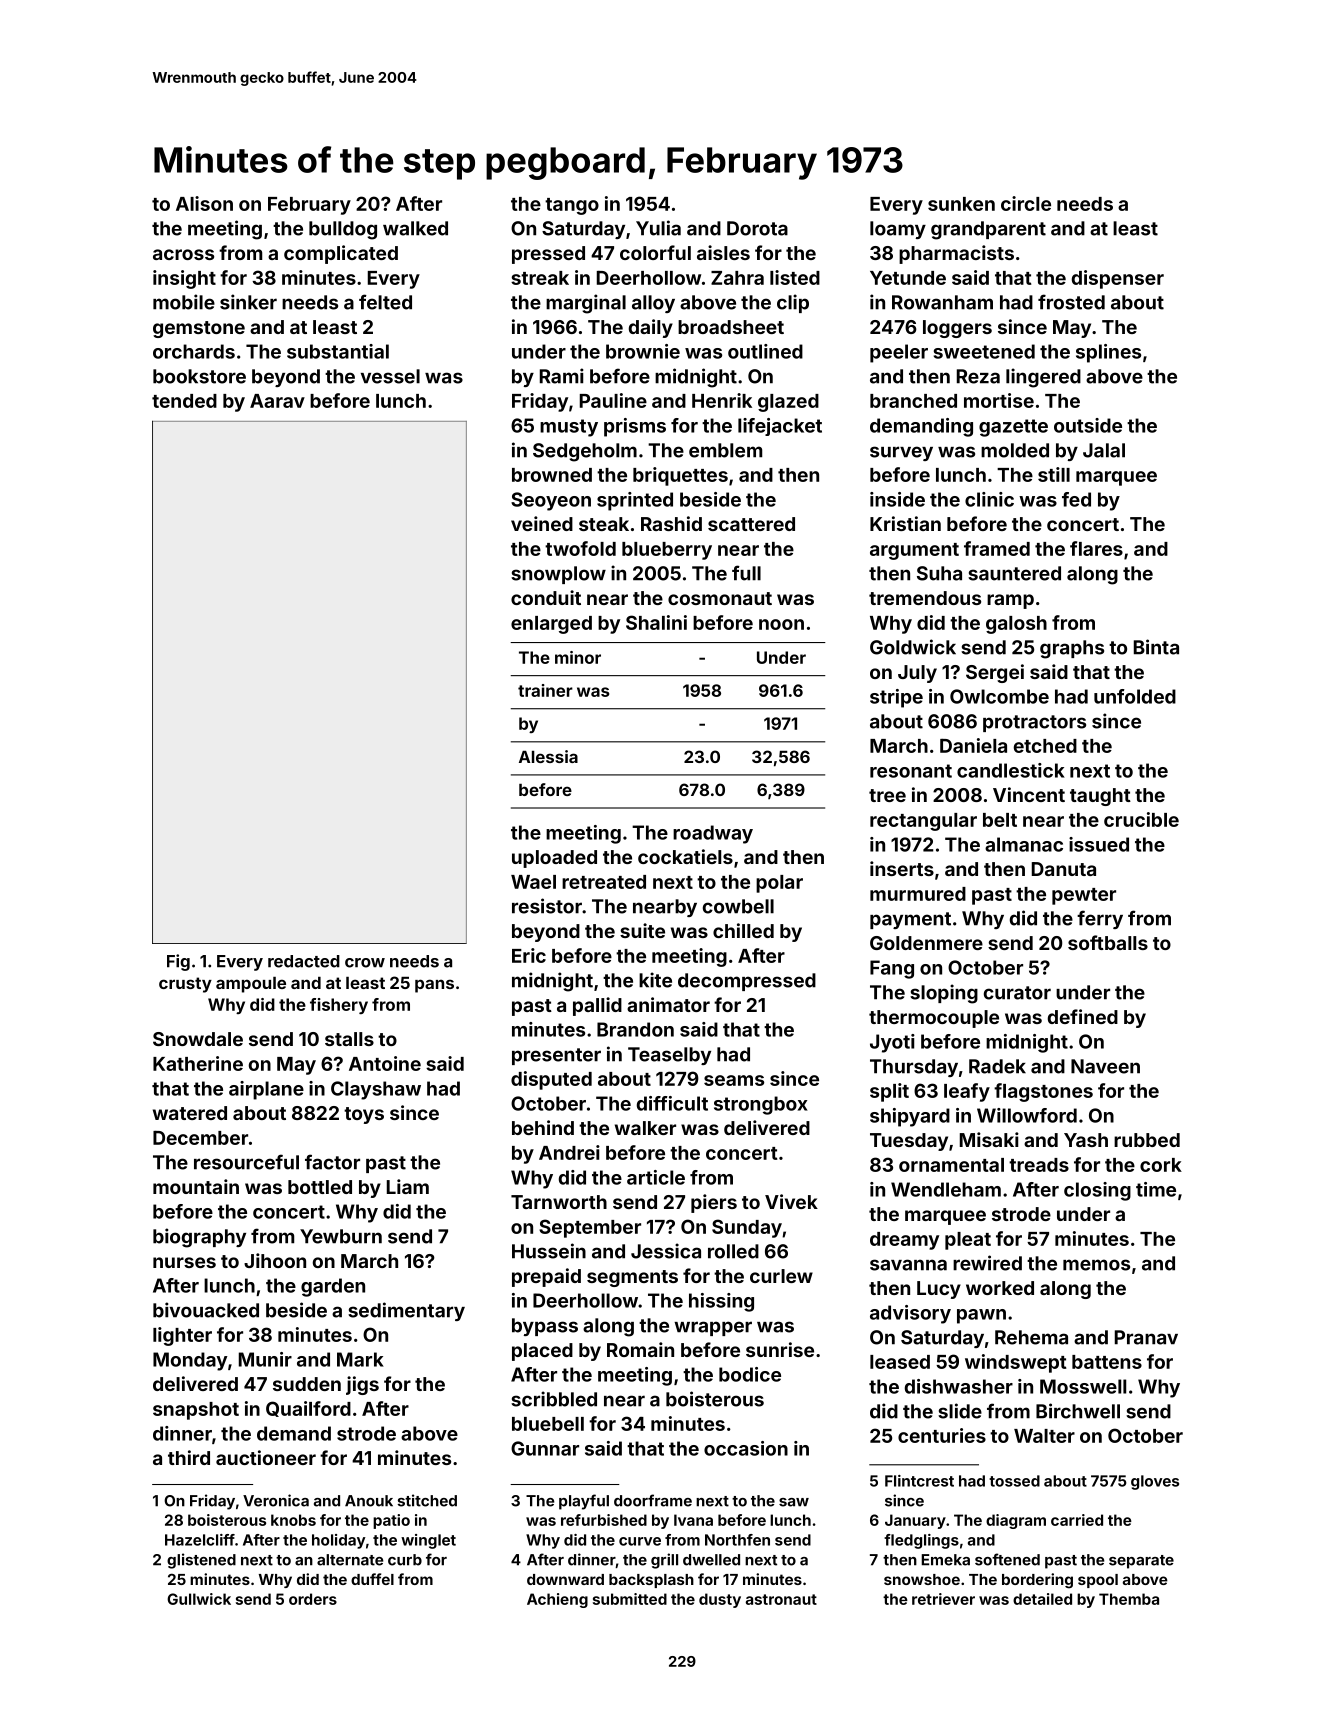  Describe the element at coordinates (1096, 548) in the screenshot. I see `flares` at that location.
